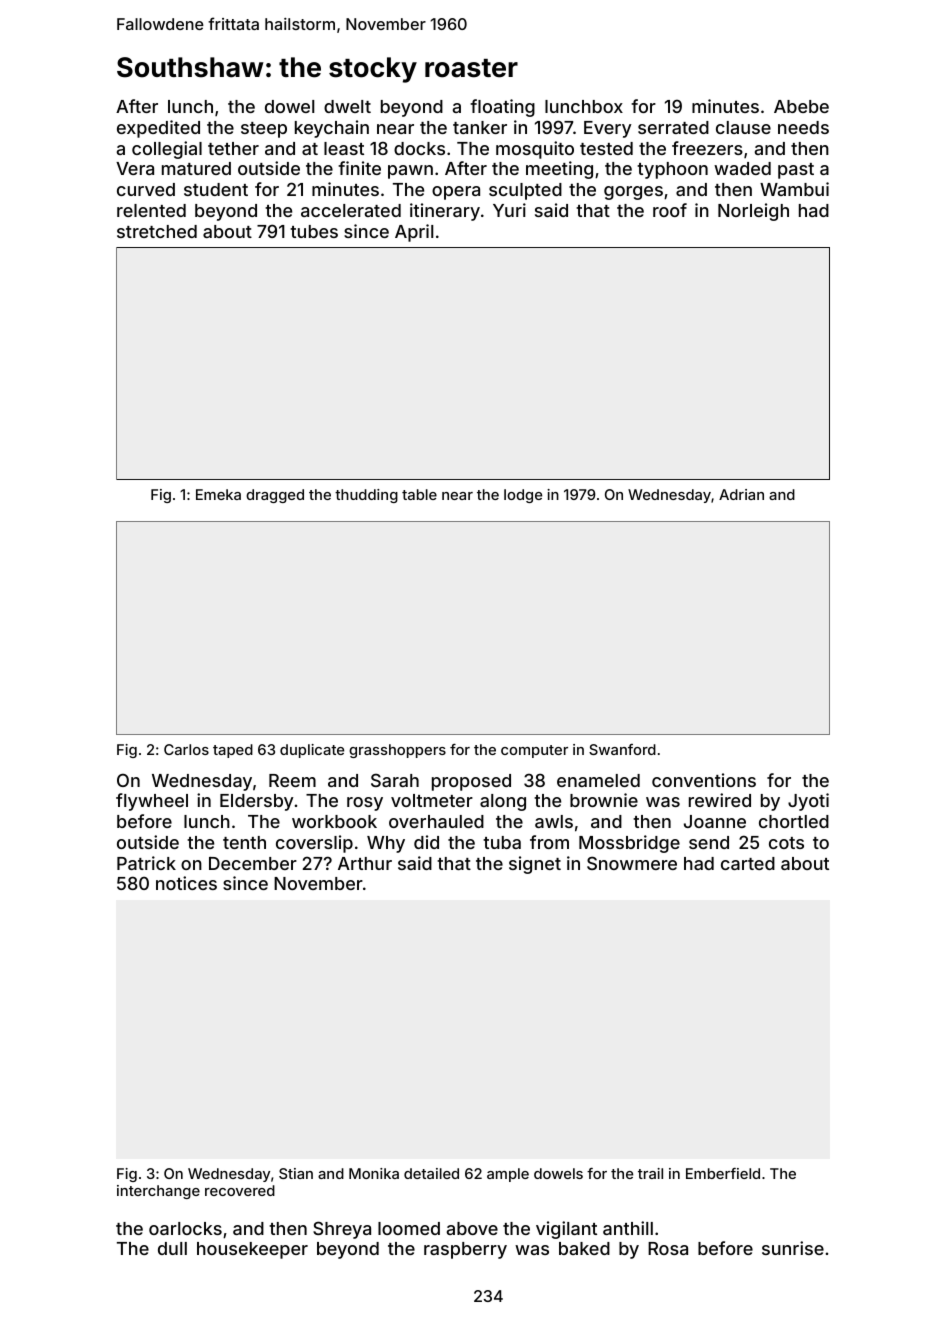 The width and height of the image is (946, 1344). I want to click on Abebe, so click(801, 106).
